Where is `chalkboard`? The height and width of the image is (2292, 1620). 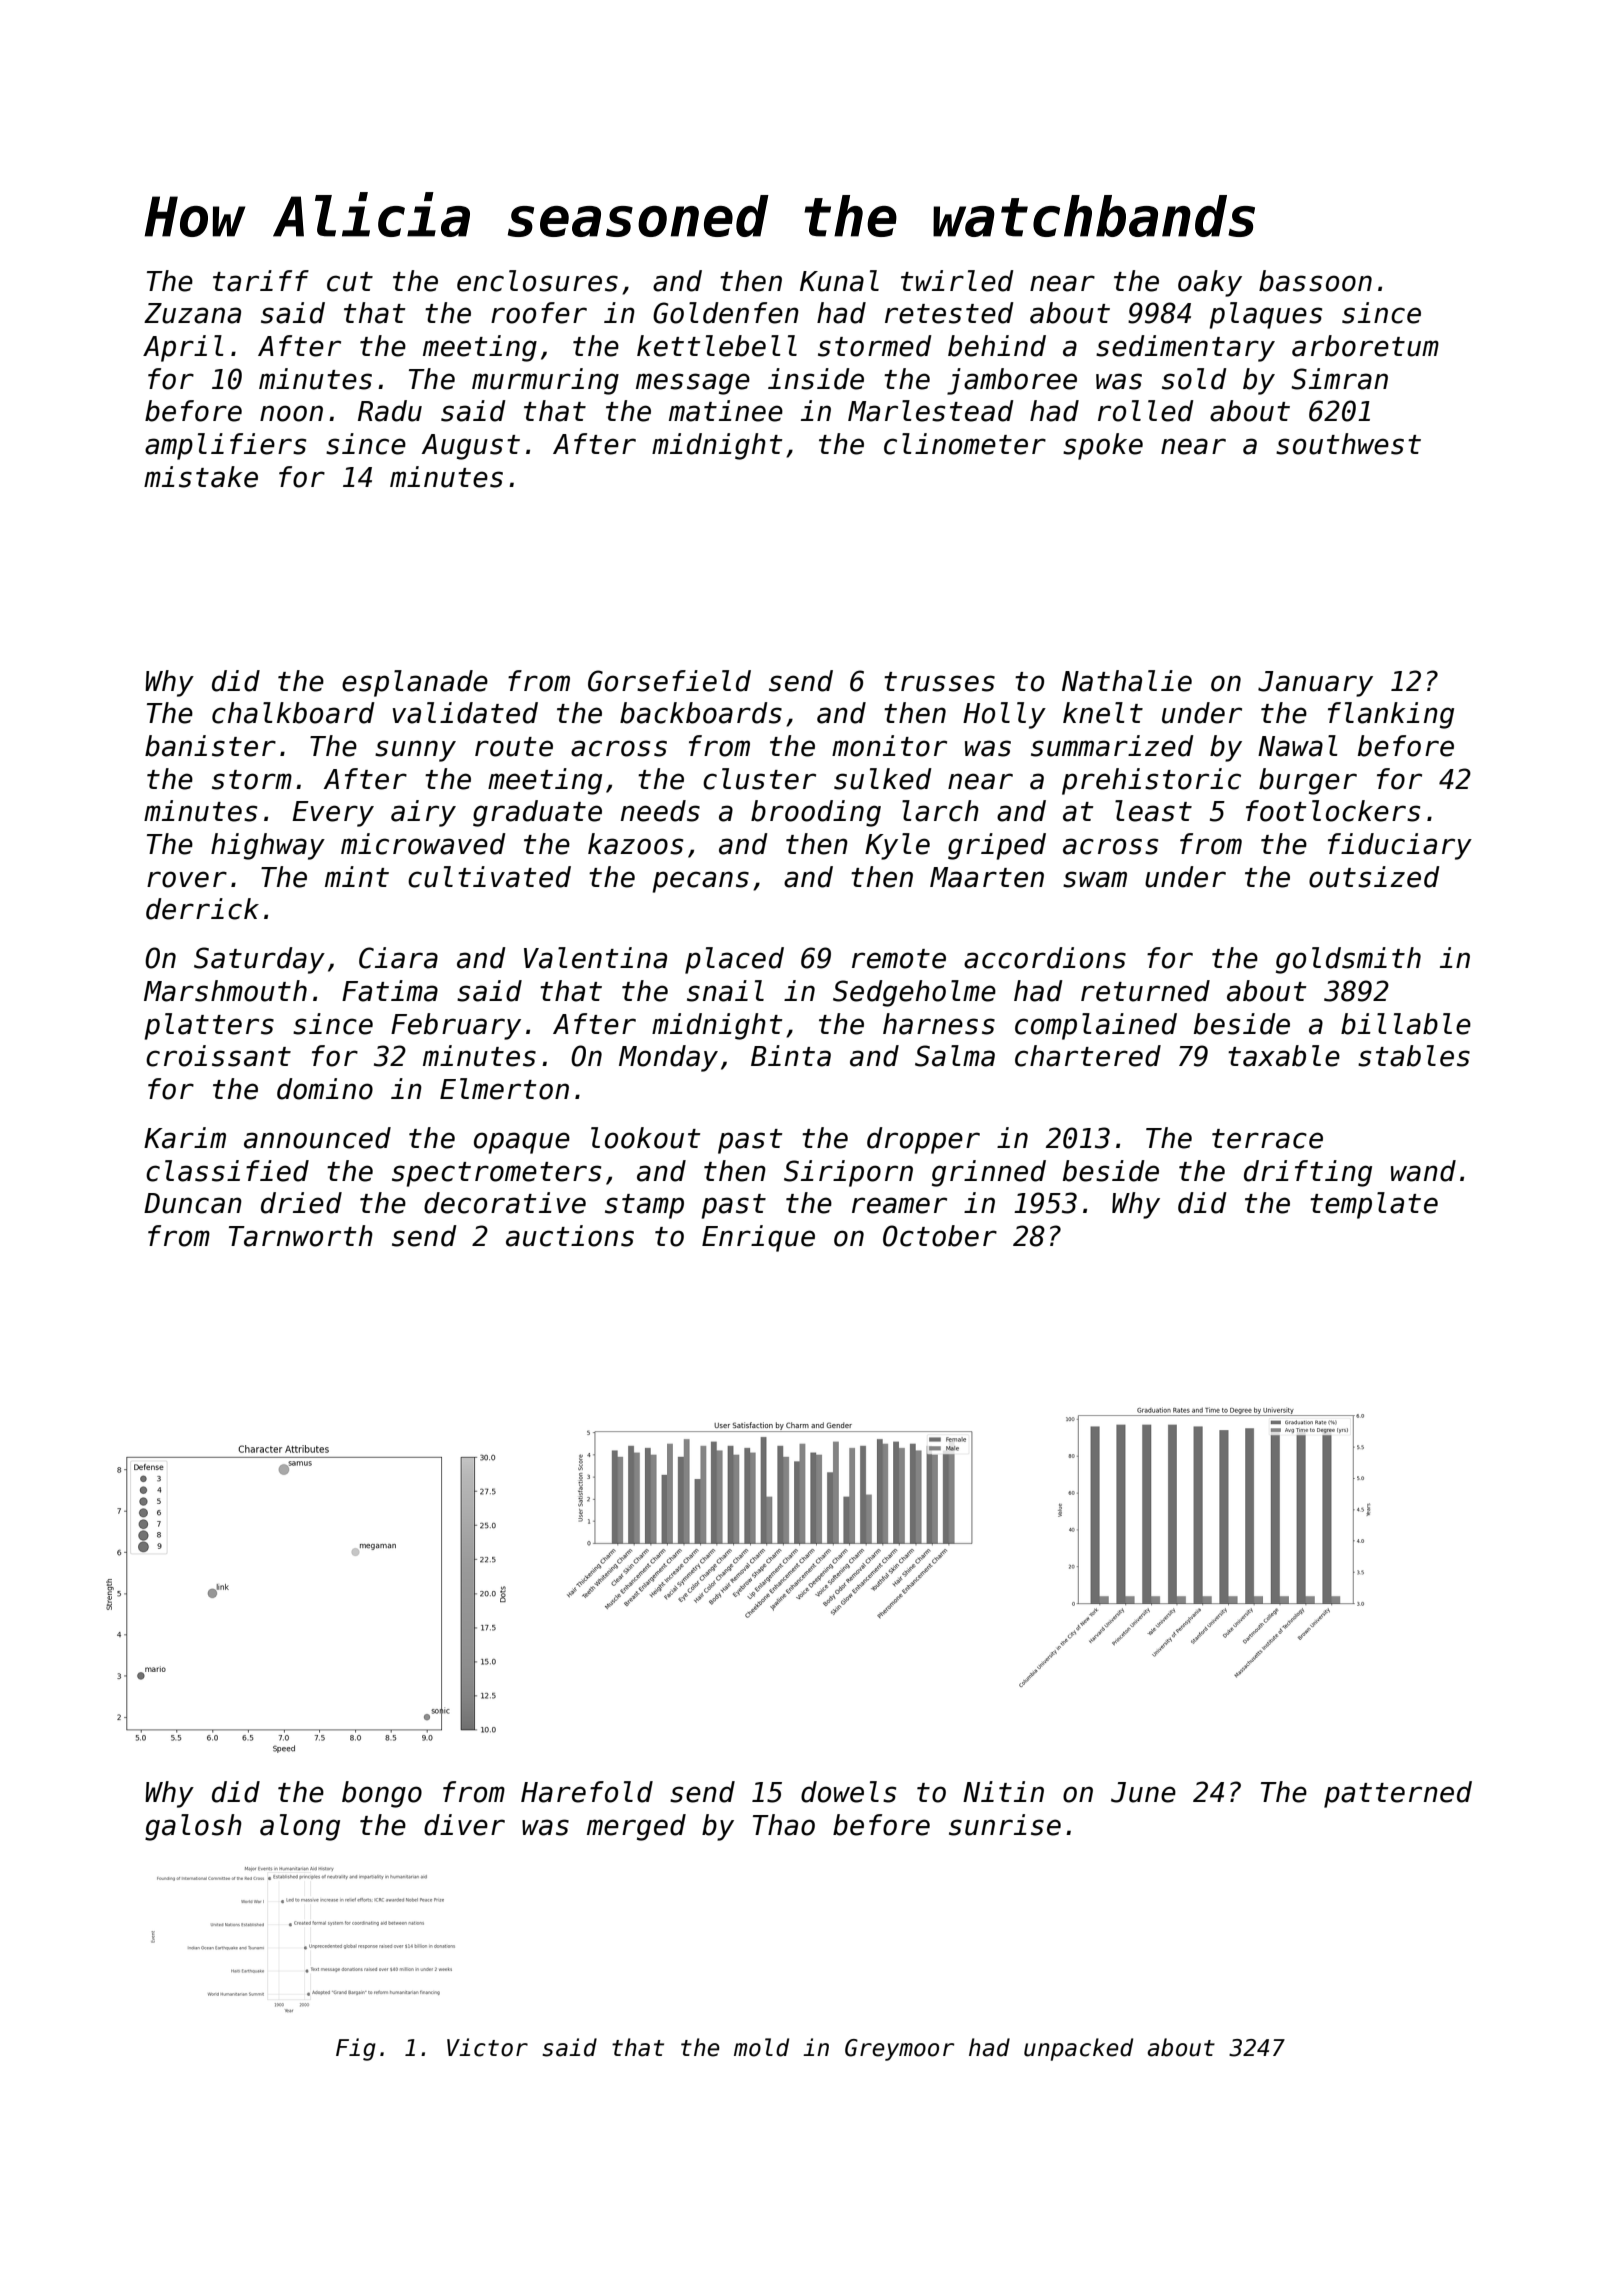 chalkboard is located at coordinates (293, 713).
